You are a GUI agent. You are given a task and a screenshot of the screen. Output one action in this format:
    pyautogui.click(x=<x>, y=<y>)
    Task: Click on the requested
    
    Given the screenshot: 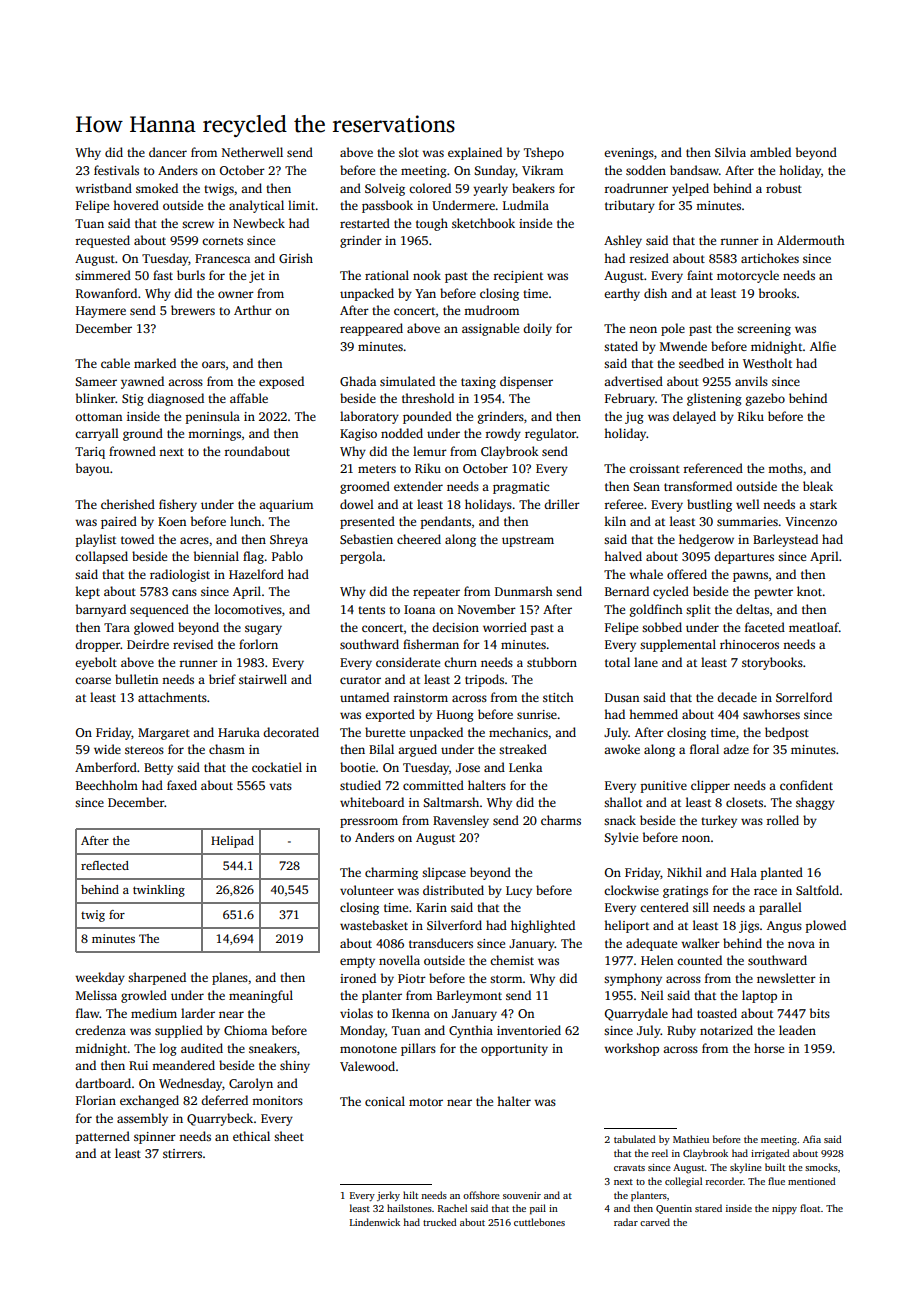 What is the action you would take?
    pyautogui.click(x=102, y=241)
